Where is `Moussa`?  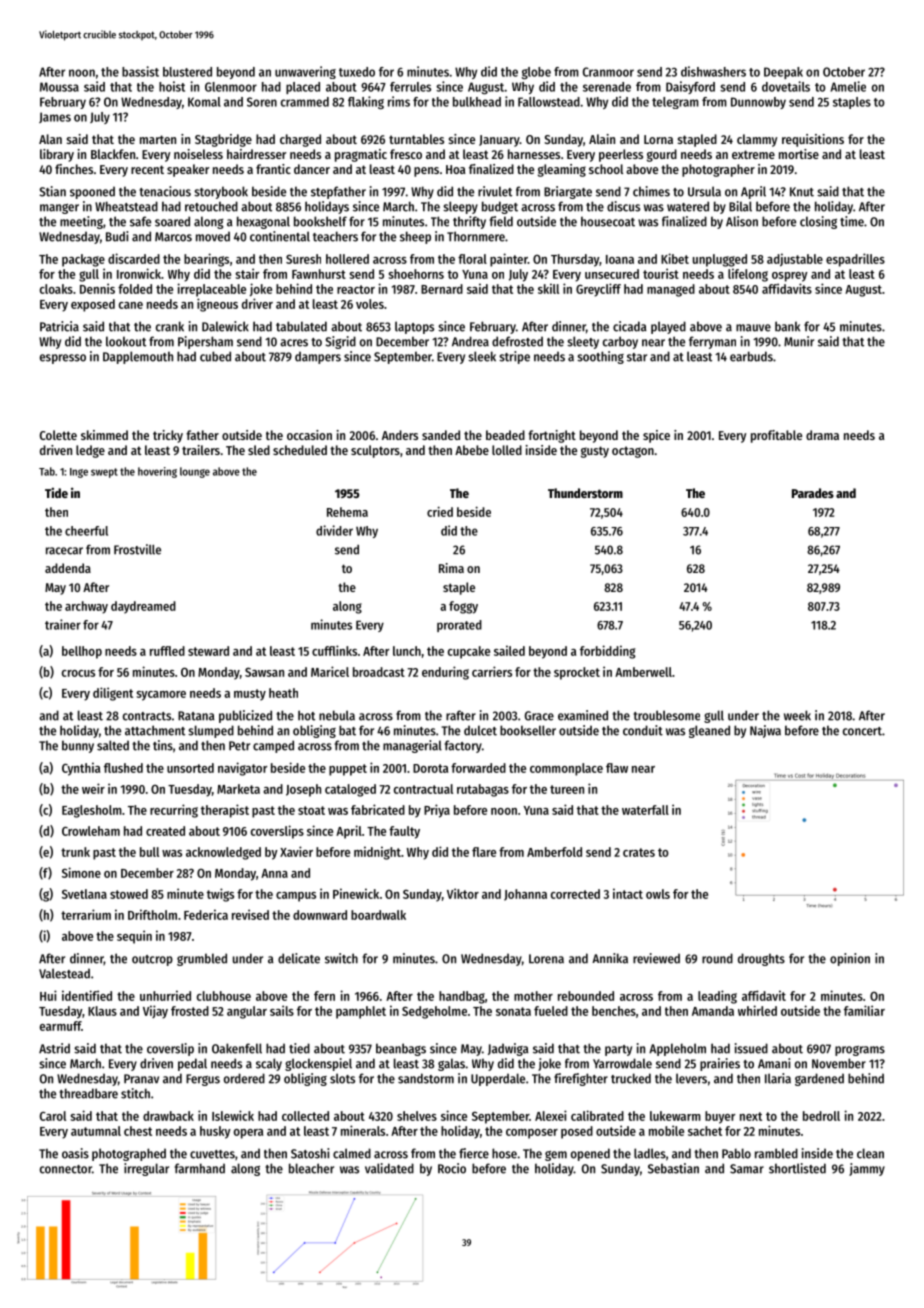
Moussa is located at coordinates (59, 87).
